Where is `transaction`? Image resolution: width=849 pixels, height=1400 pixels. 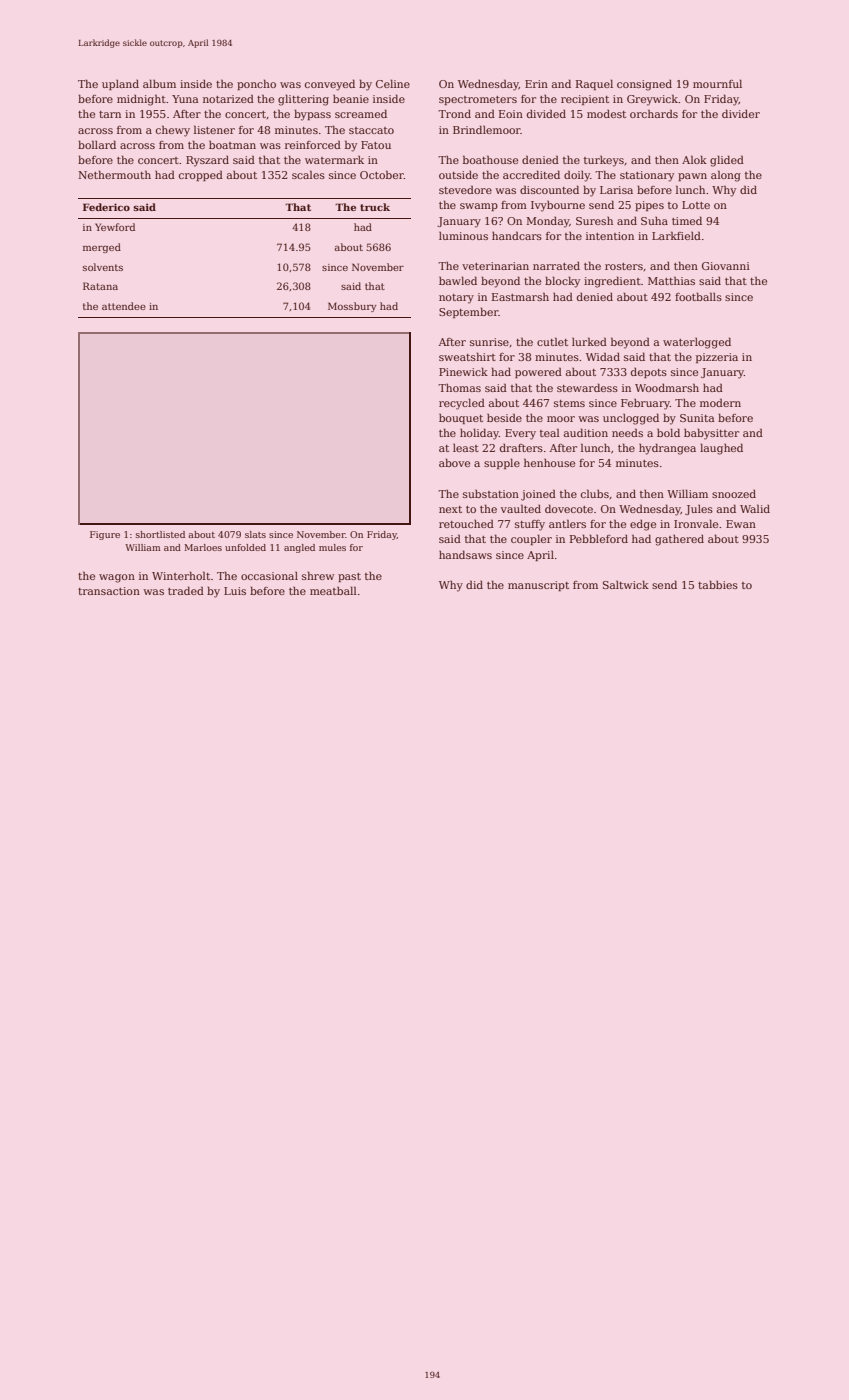 transaction is located at coordinates (109, 591).
